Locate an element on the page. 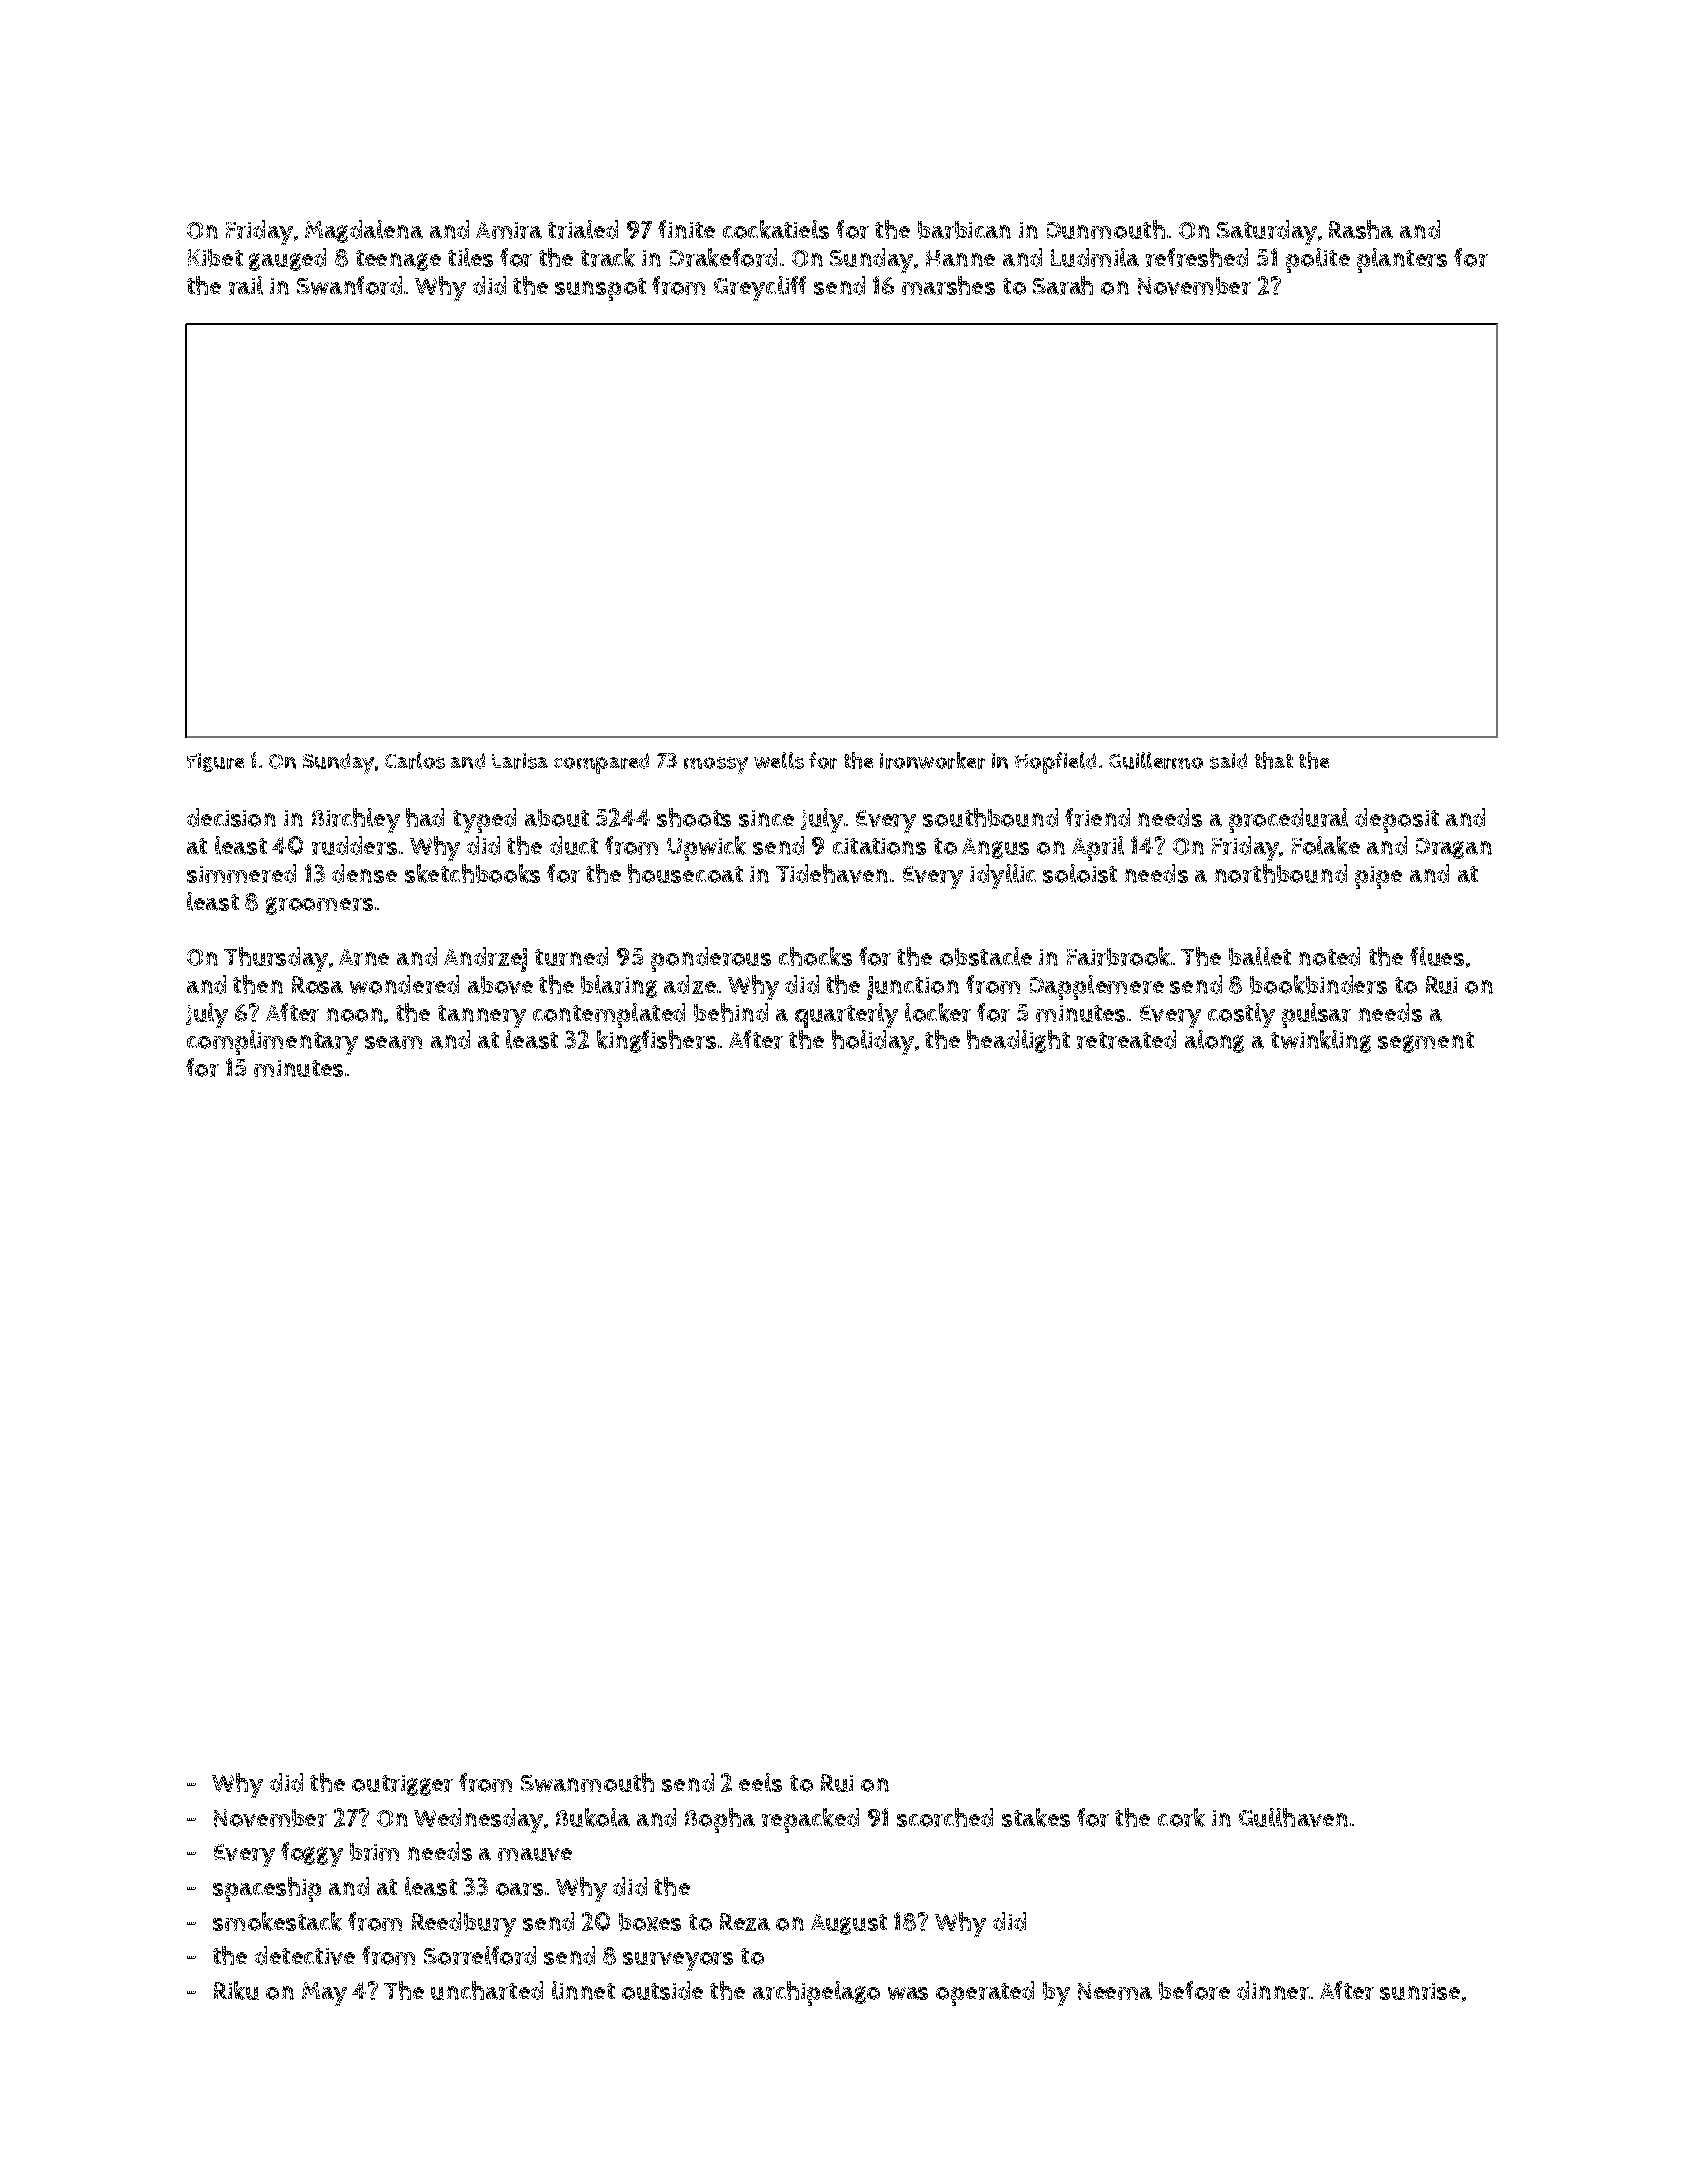 Image resolution: width=1683 pixels, height=2178 pixels. tiles is located at coordinates (470, 257).
